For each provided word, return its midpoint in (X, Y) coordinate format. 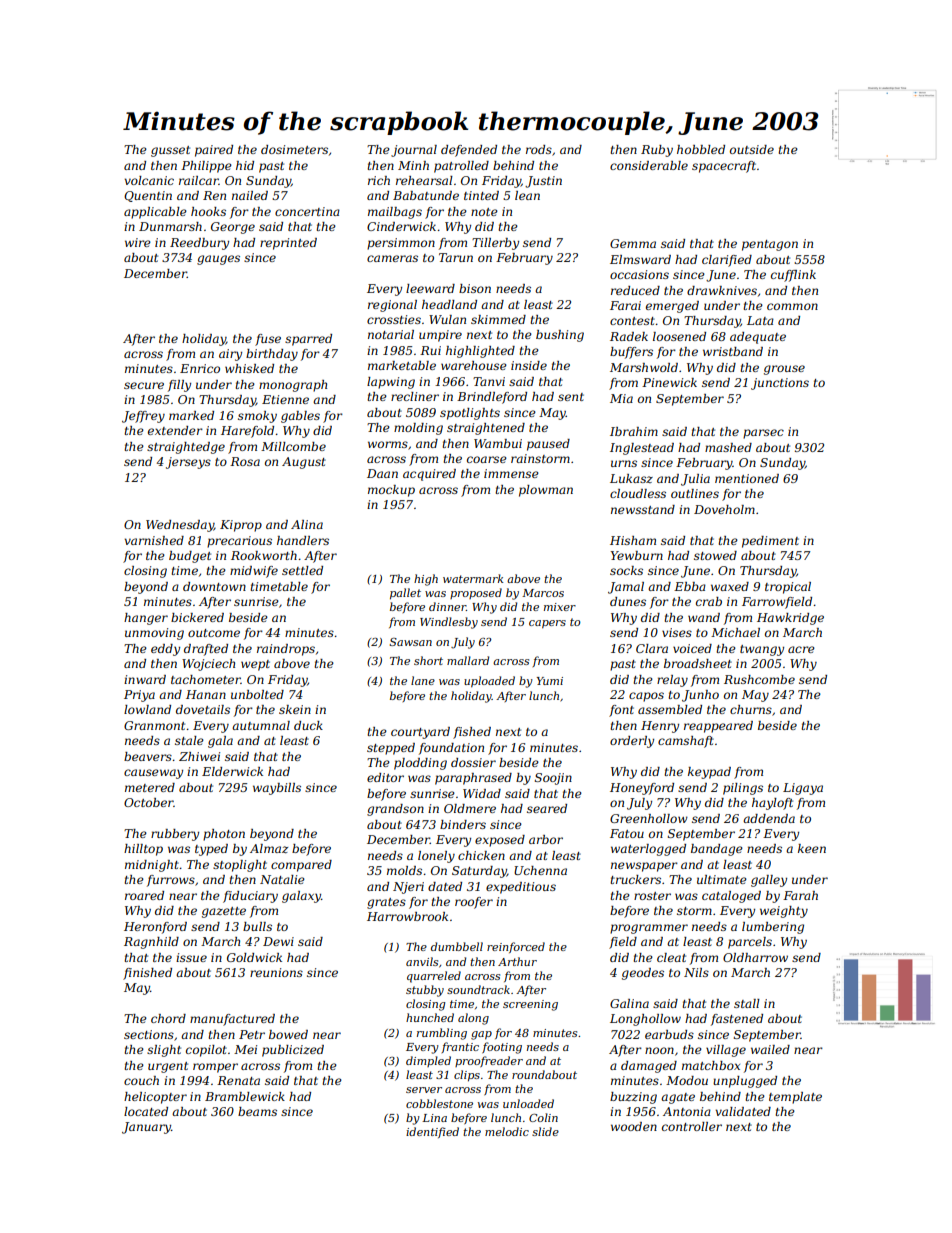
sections (149, 1034)
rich (379, 180)
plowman (546, 491)
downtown (214, 586)
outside (752, 149)
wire (138, 242)
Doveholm (724, 509)
